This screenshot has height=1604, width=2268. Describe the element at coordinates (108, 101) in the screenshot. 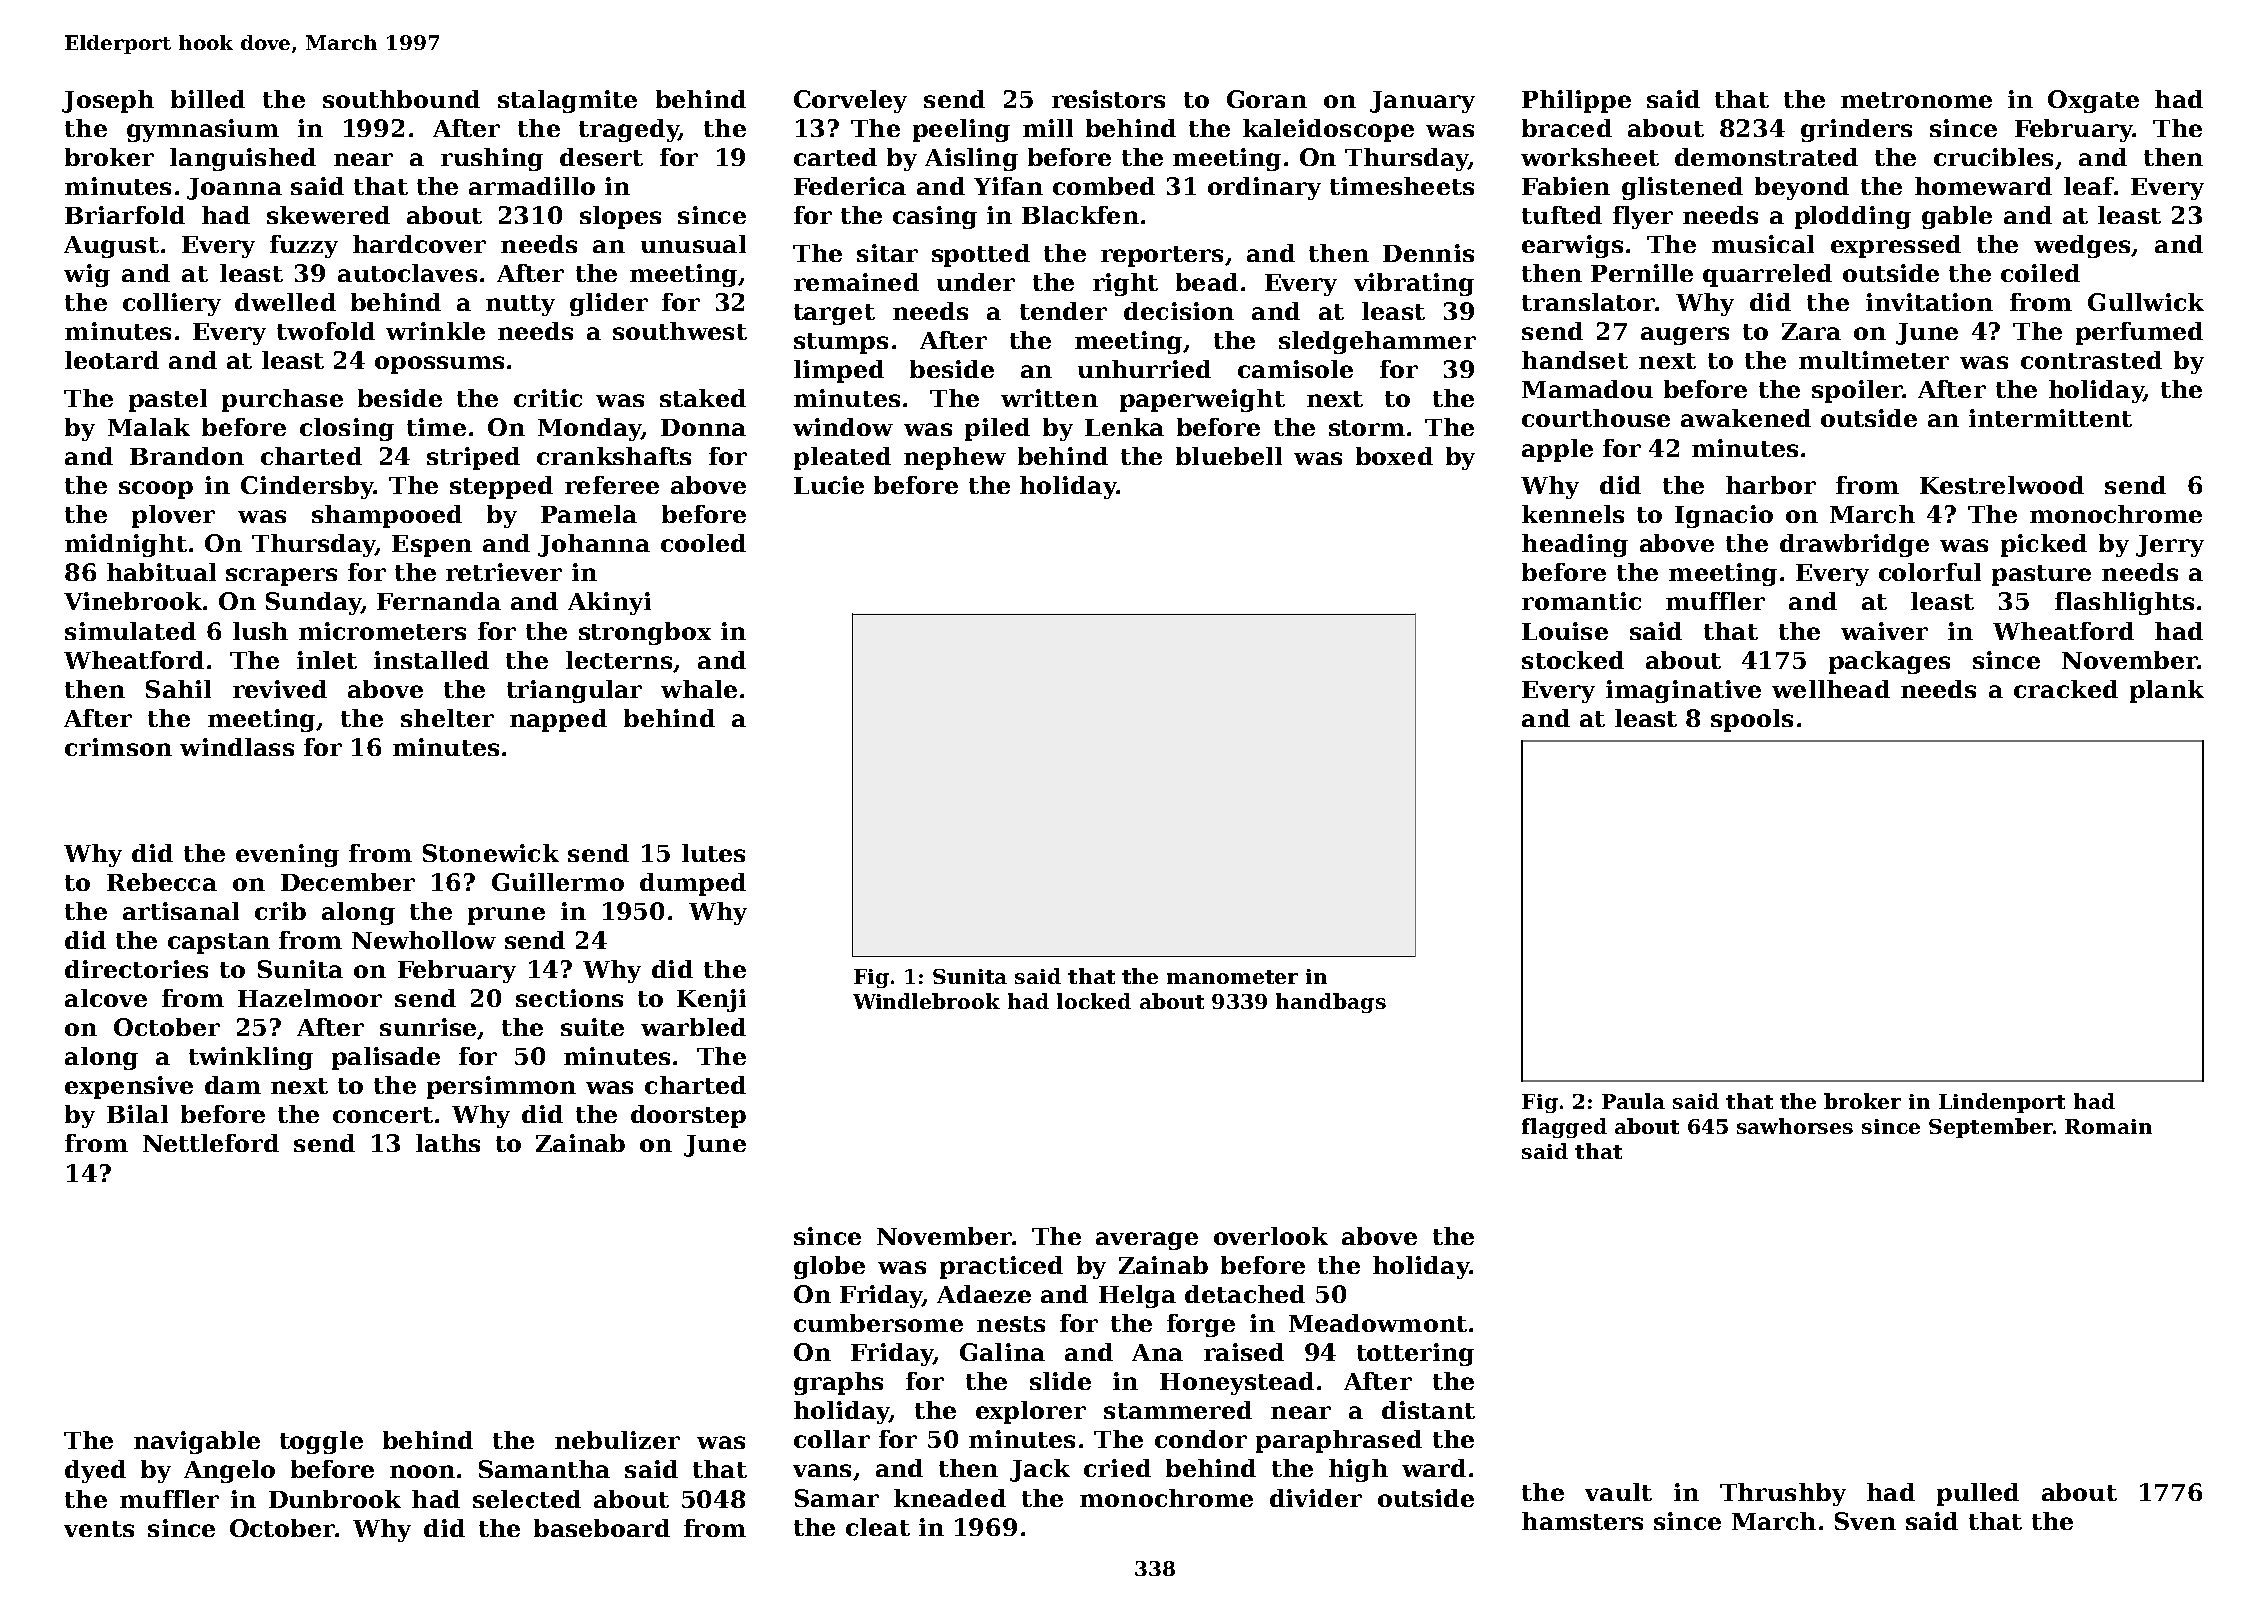

I see `Joseph` at that location.
